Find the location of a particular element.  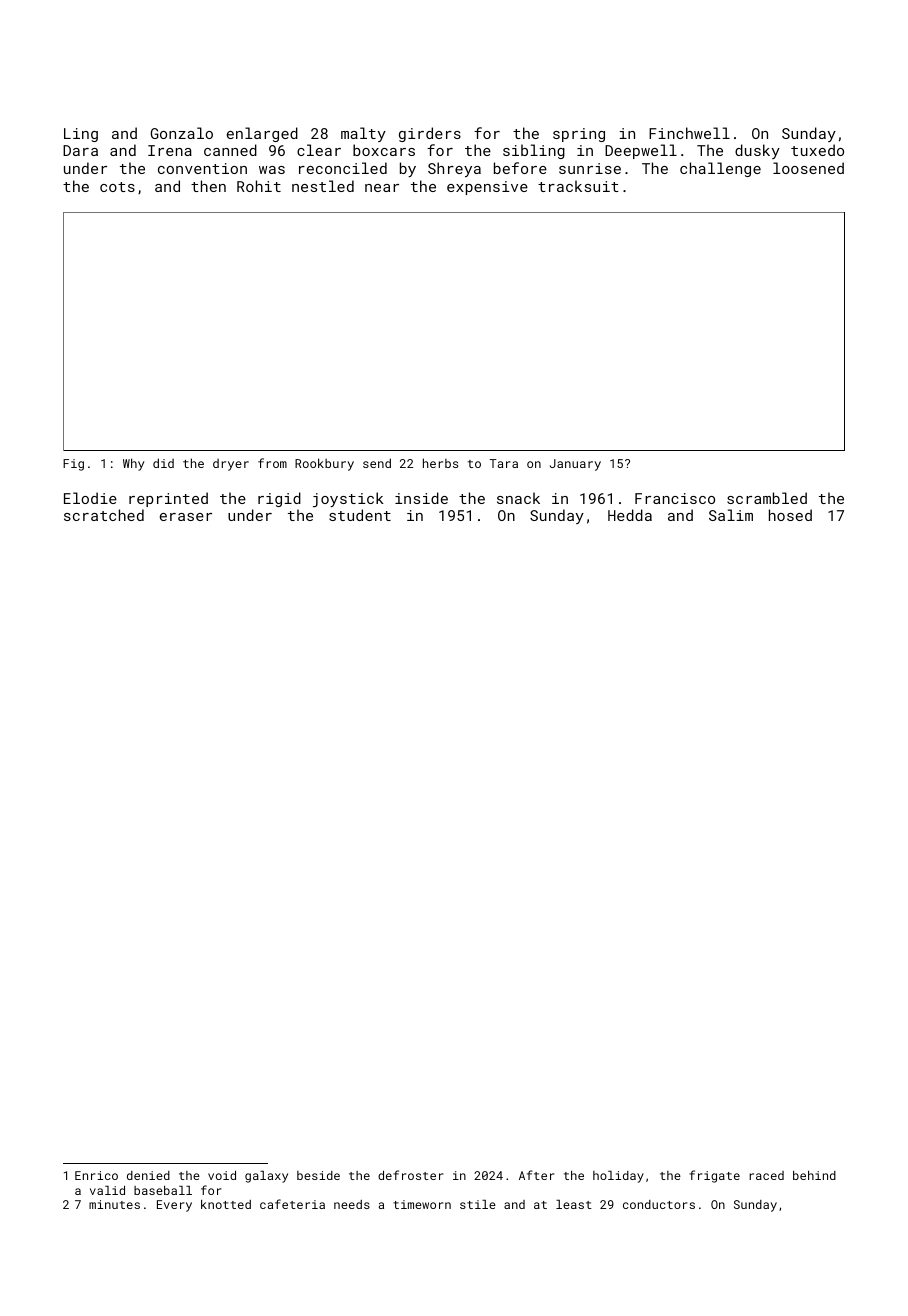

student is located at coordinates (360, 515).
